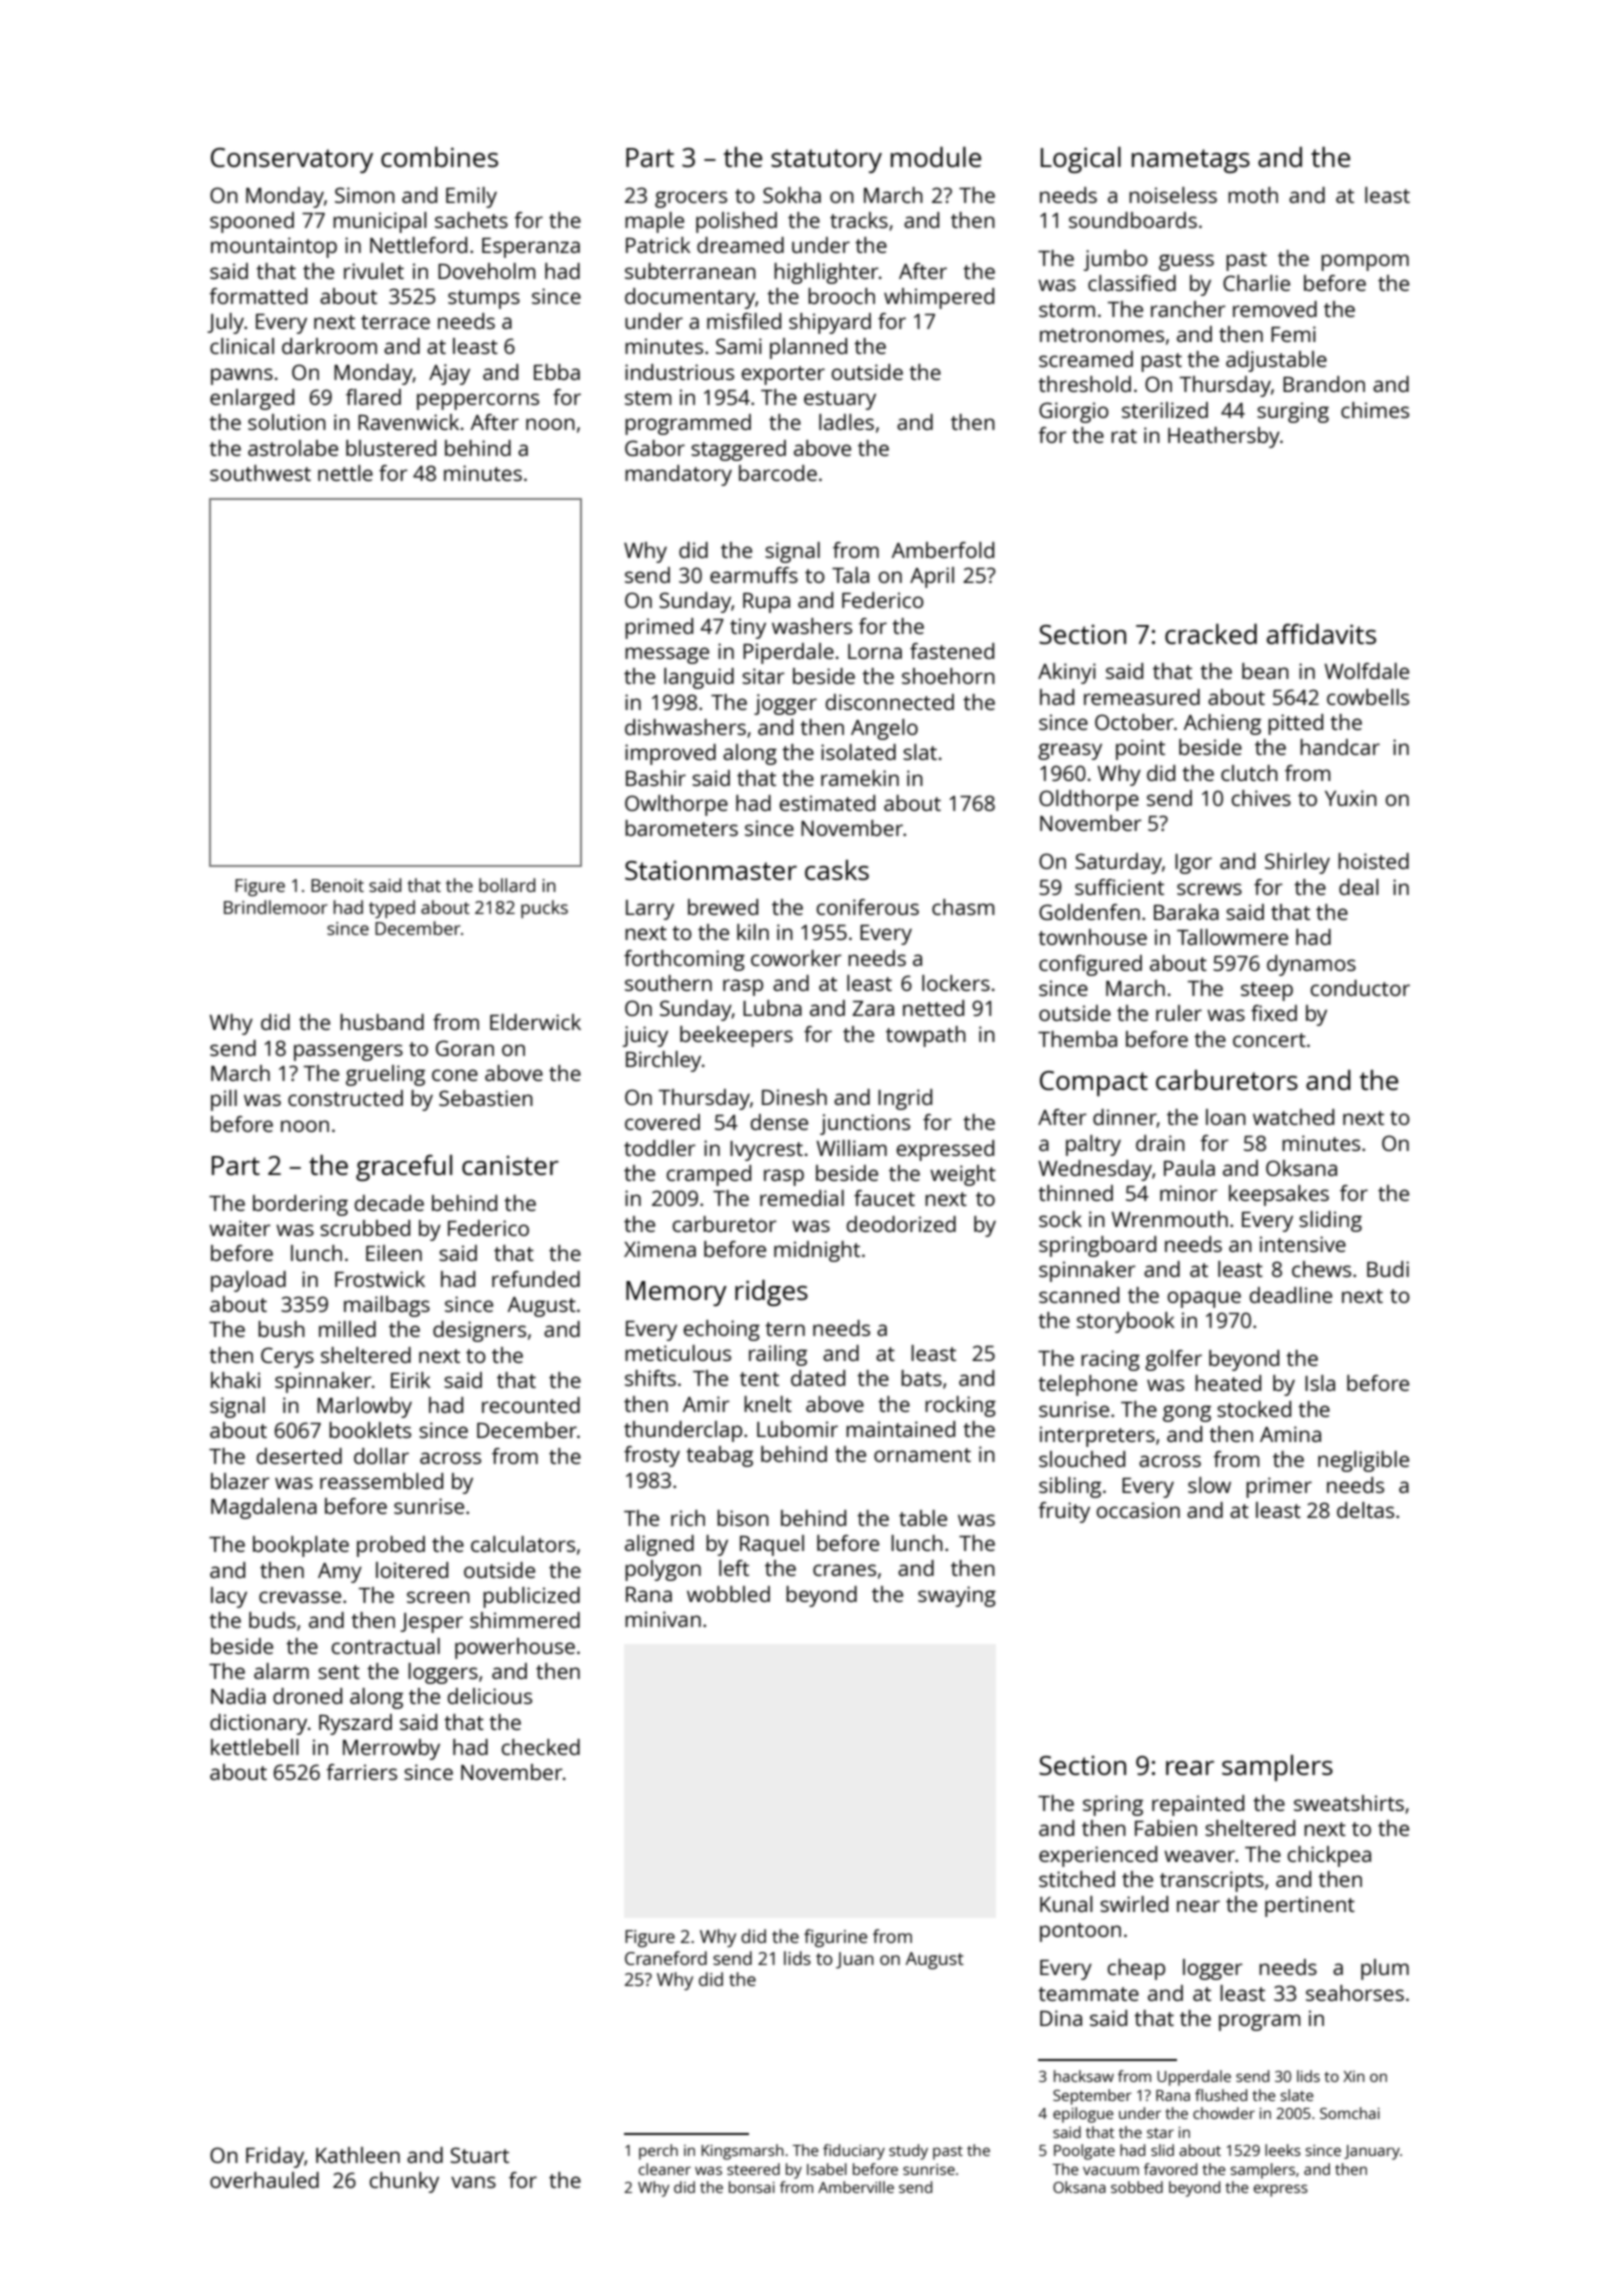 The height and width of the image is (2292, 1620). What do you see at coordinates (1179, 1013) in the image?
I see `ruler` at bounding box center [1179, 1013].
